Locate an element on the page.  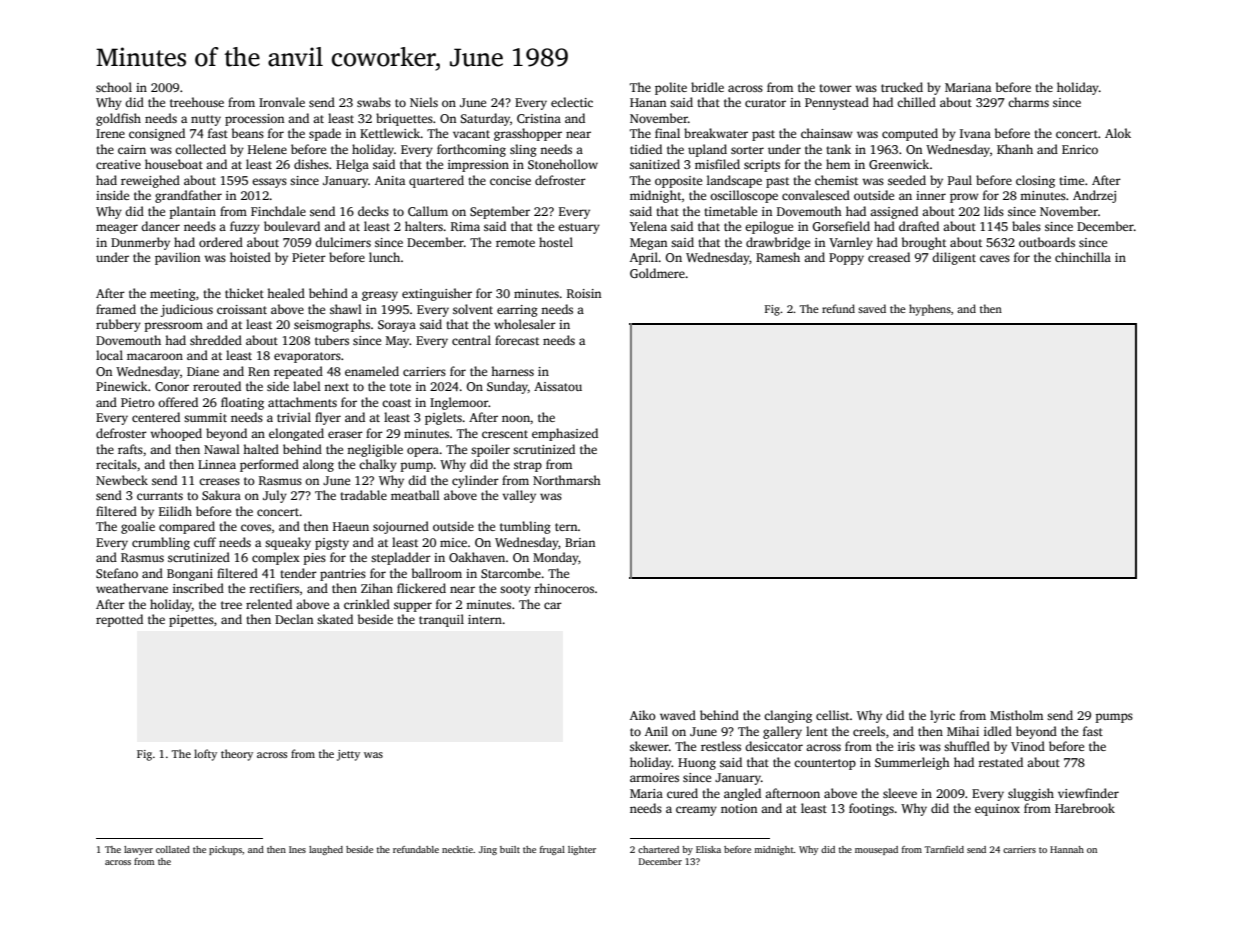
hyphens is located at coordinates (930, 310).
